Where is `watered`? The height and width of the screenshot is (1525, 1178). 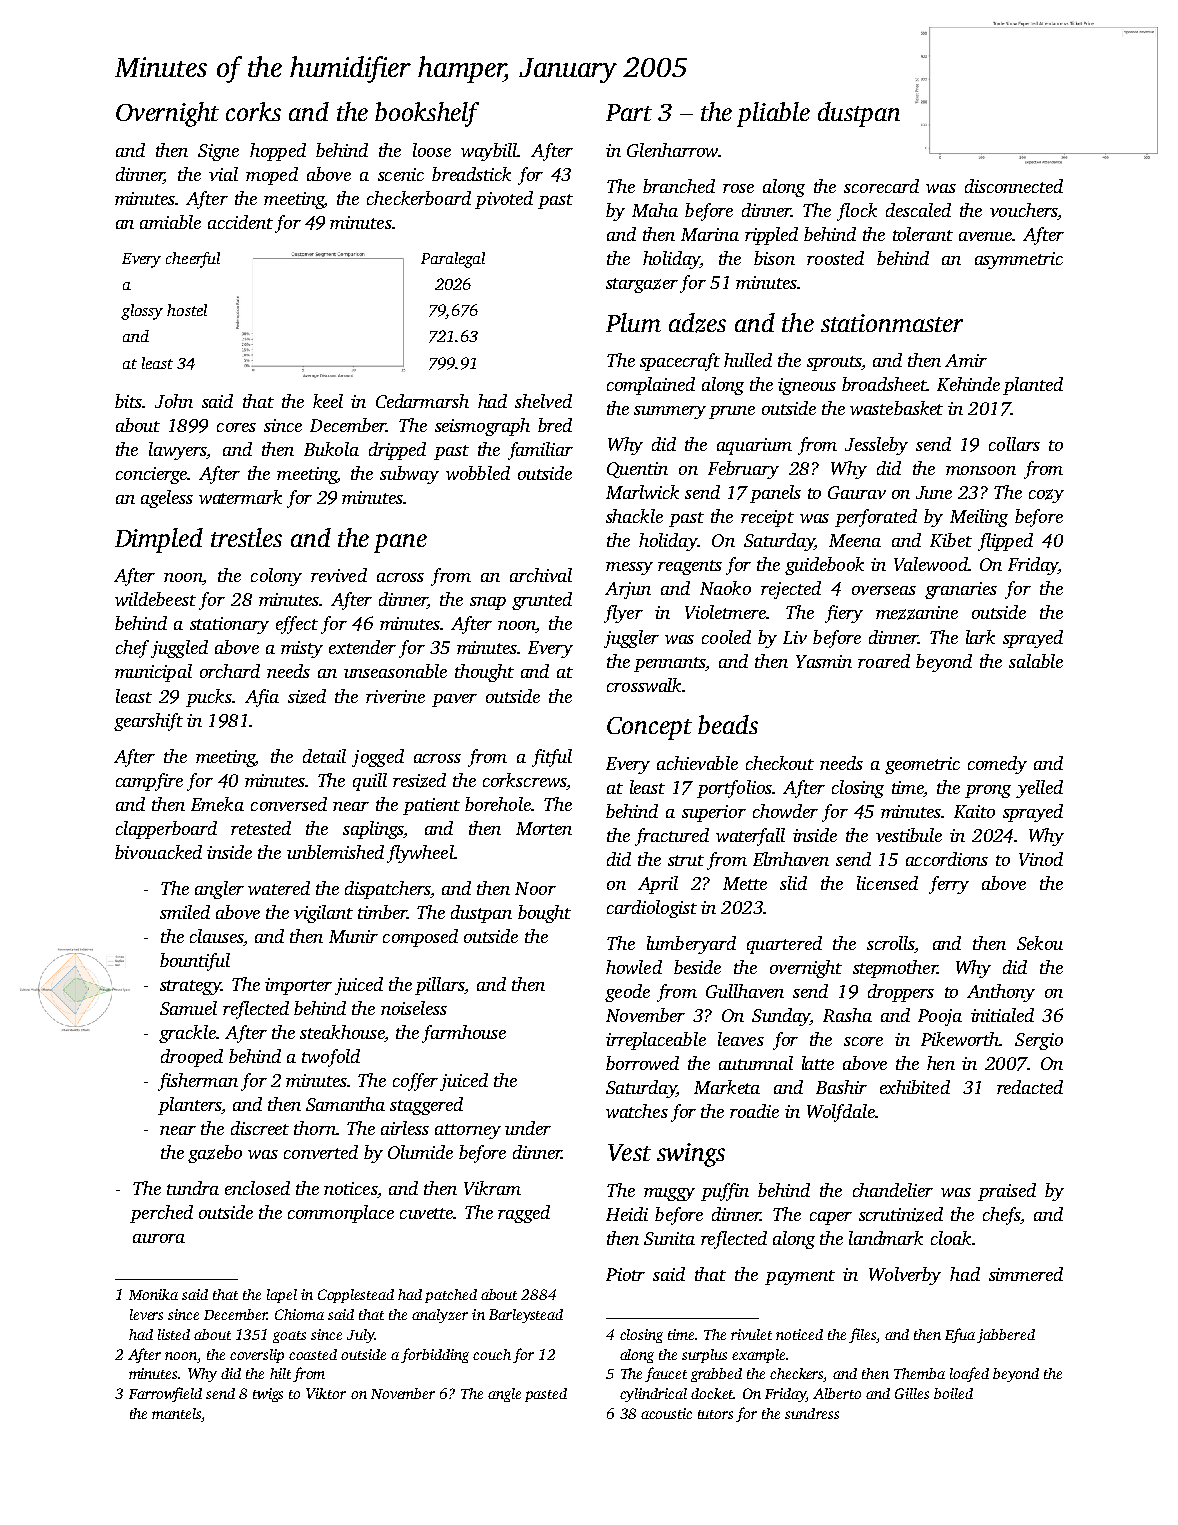 watered is located at coordinates (279, 888).
